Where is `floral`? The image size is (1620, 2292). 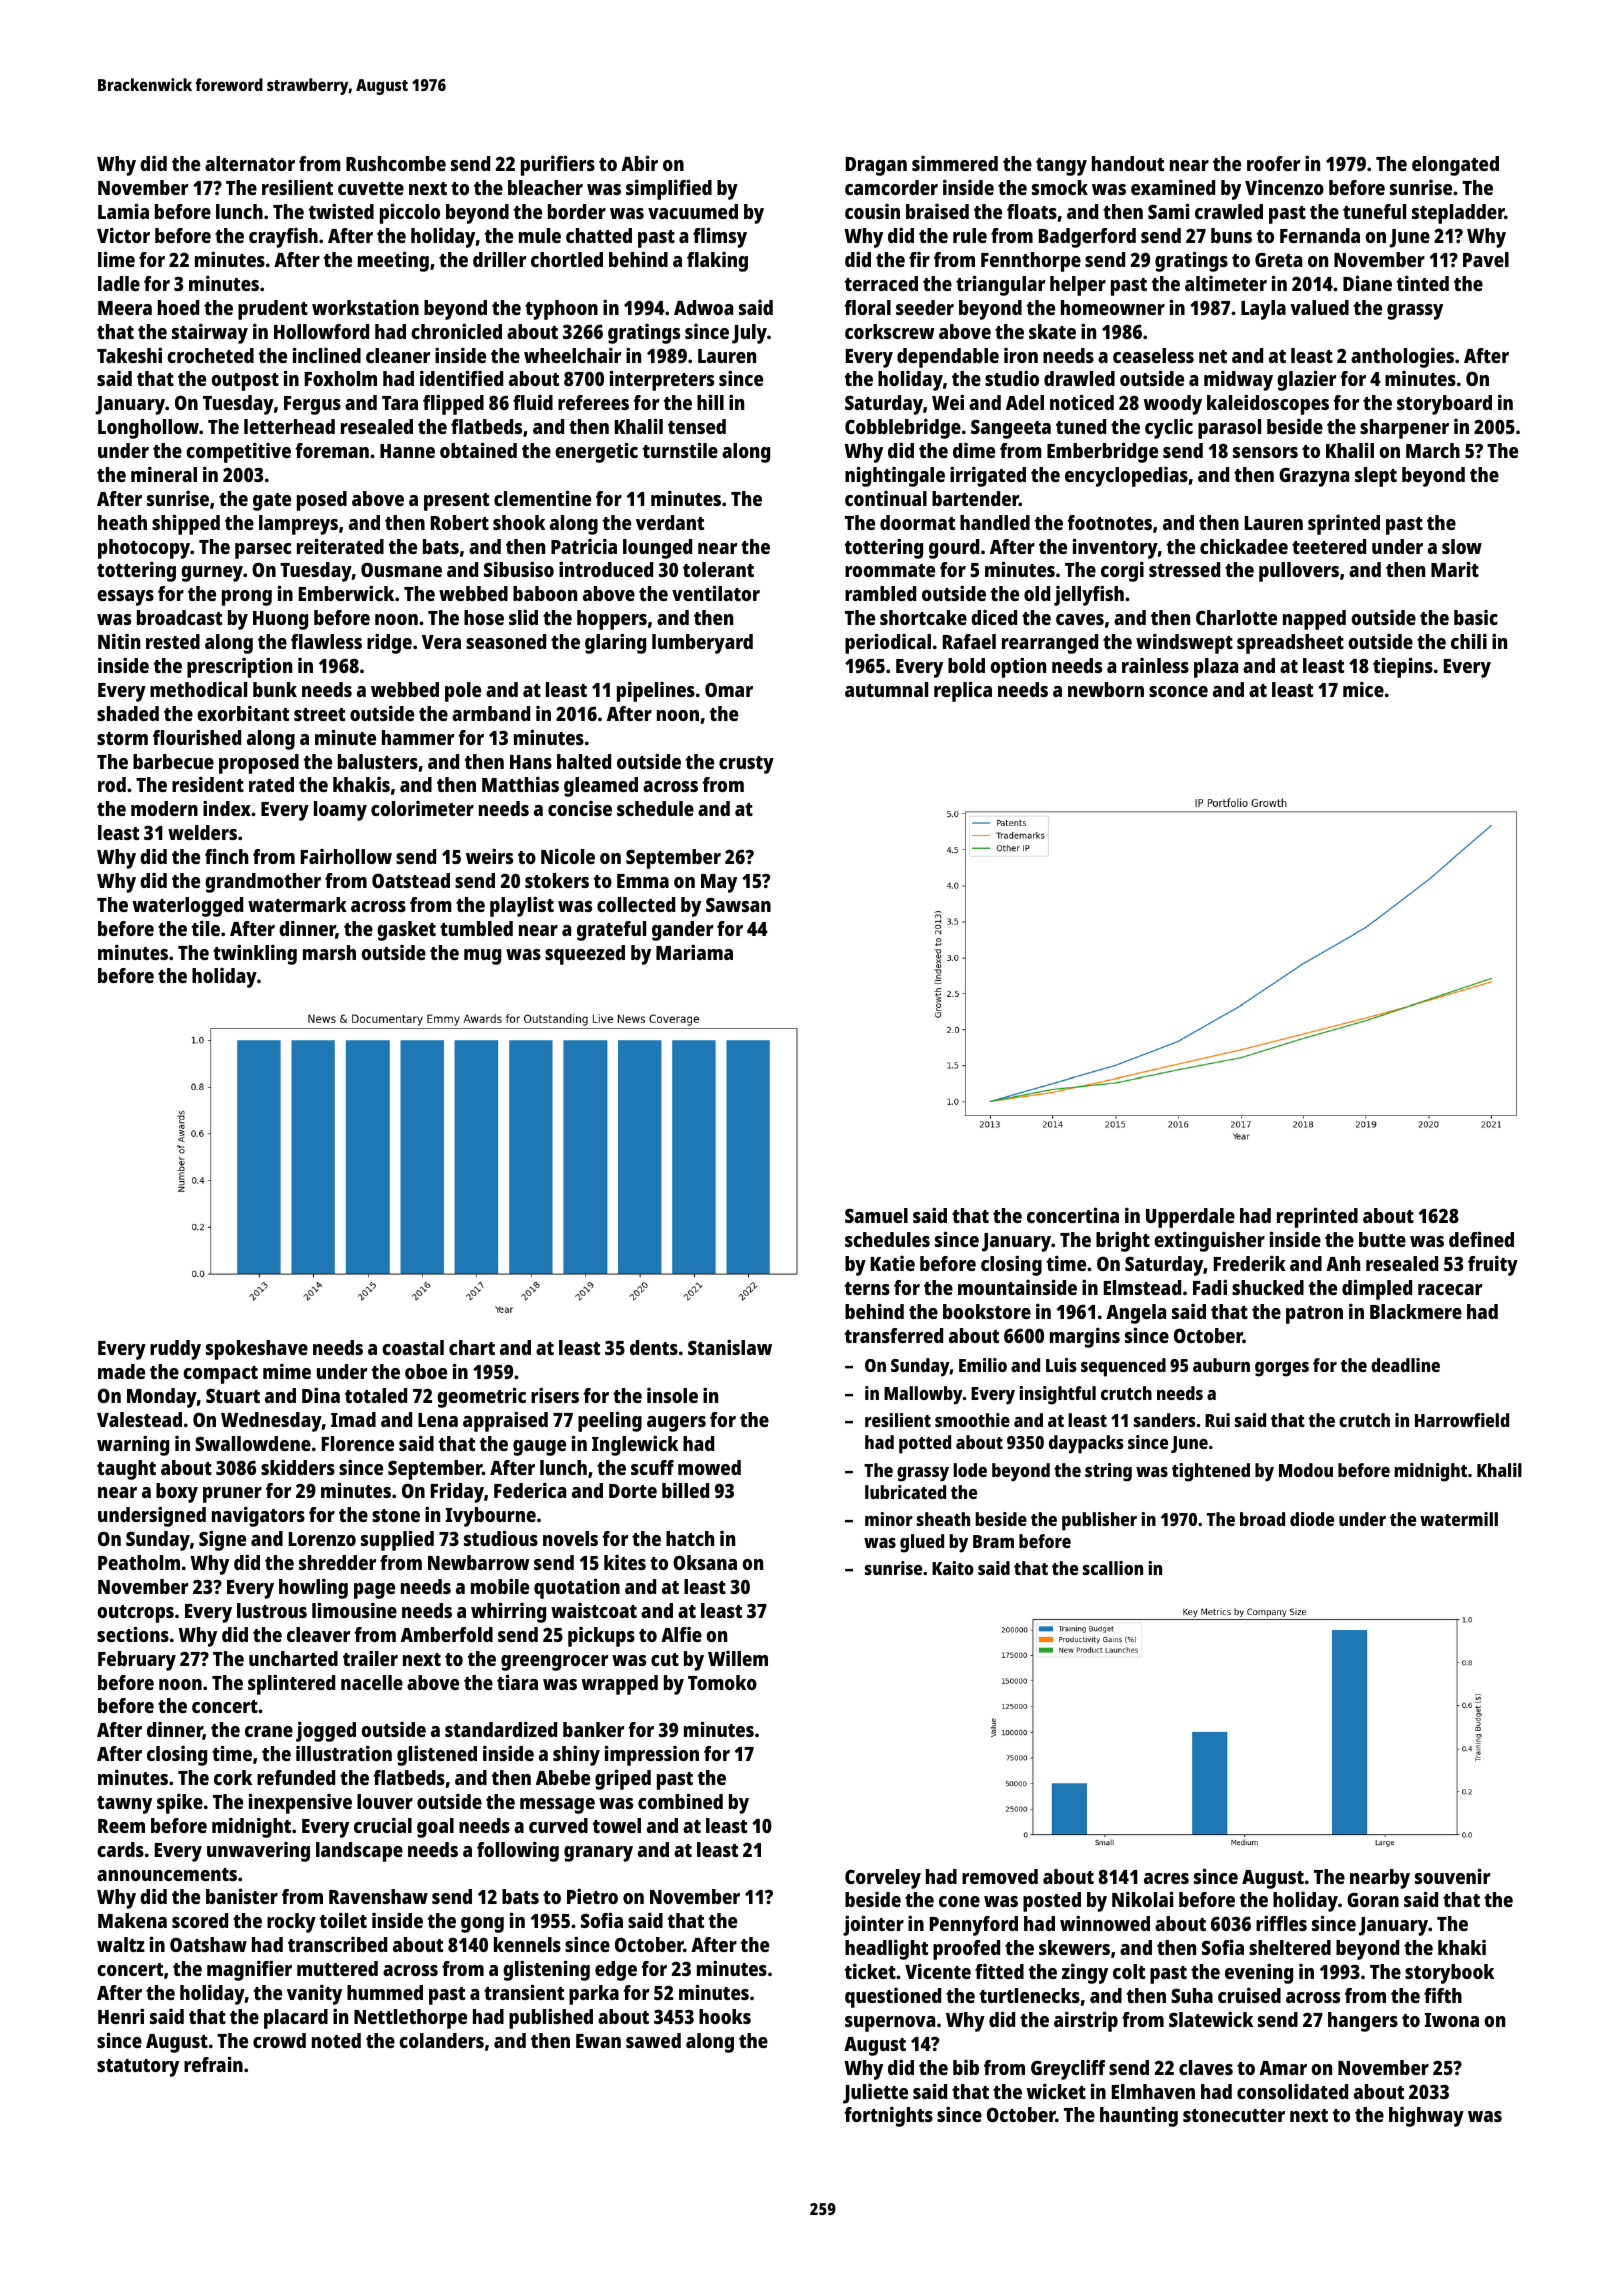
floral is located at coordinates (867, 307).
